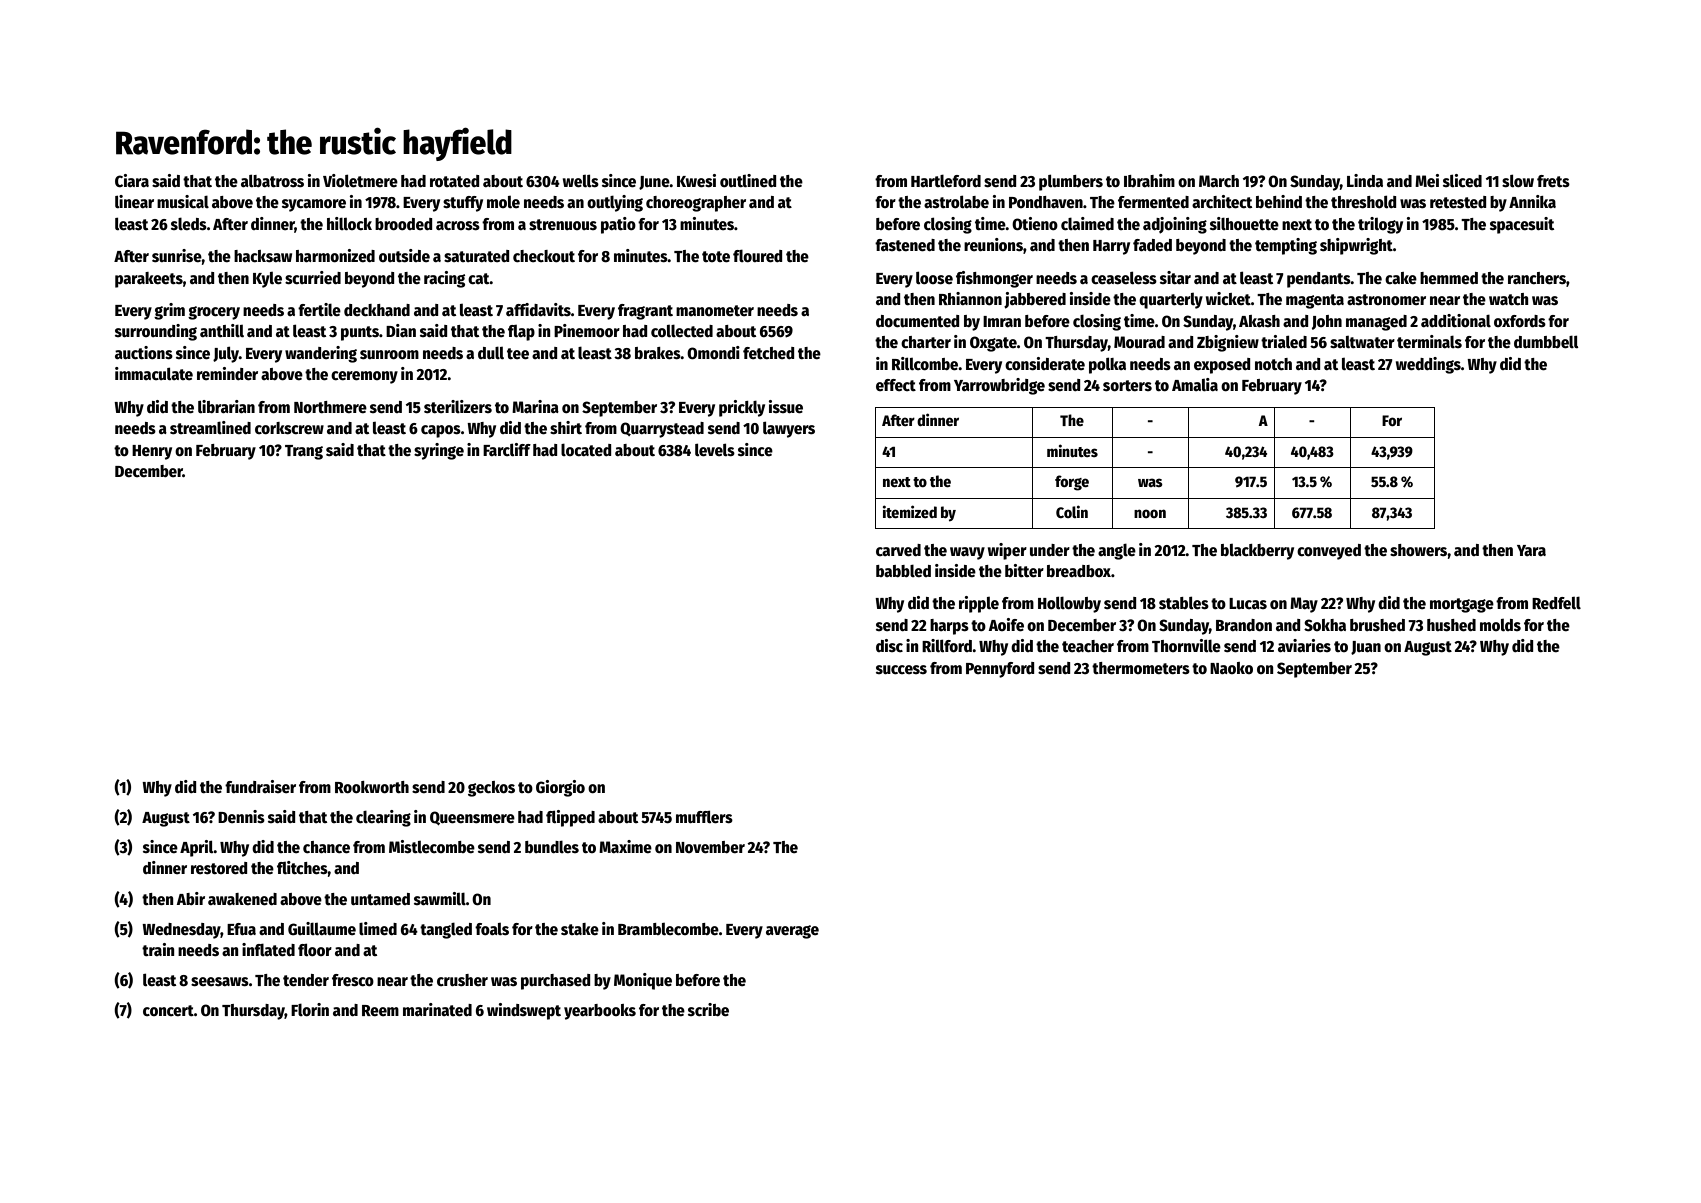 Image resolution: width=1701 pixels, height=1203 pixels. I want to click on Ciara, so click(132, 180).
